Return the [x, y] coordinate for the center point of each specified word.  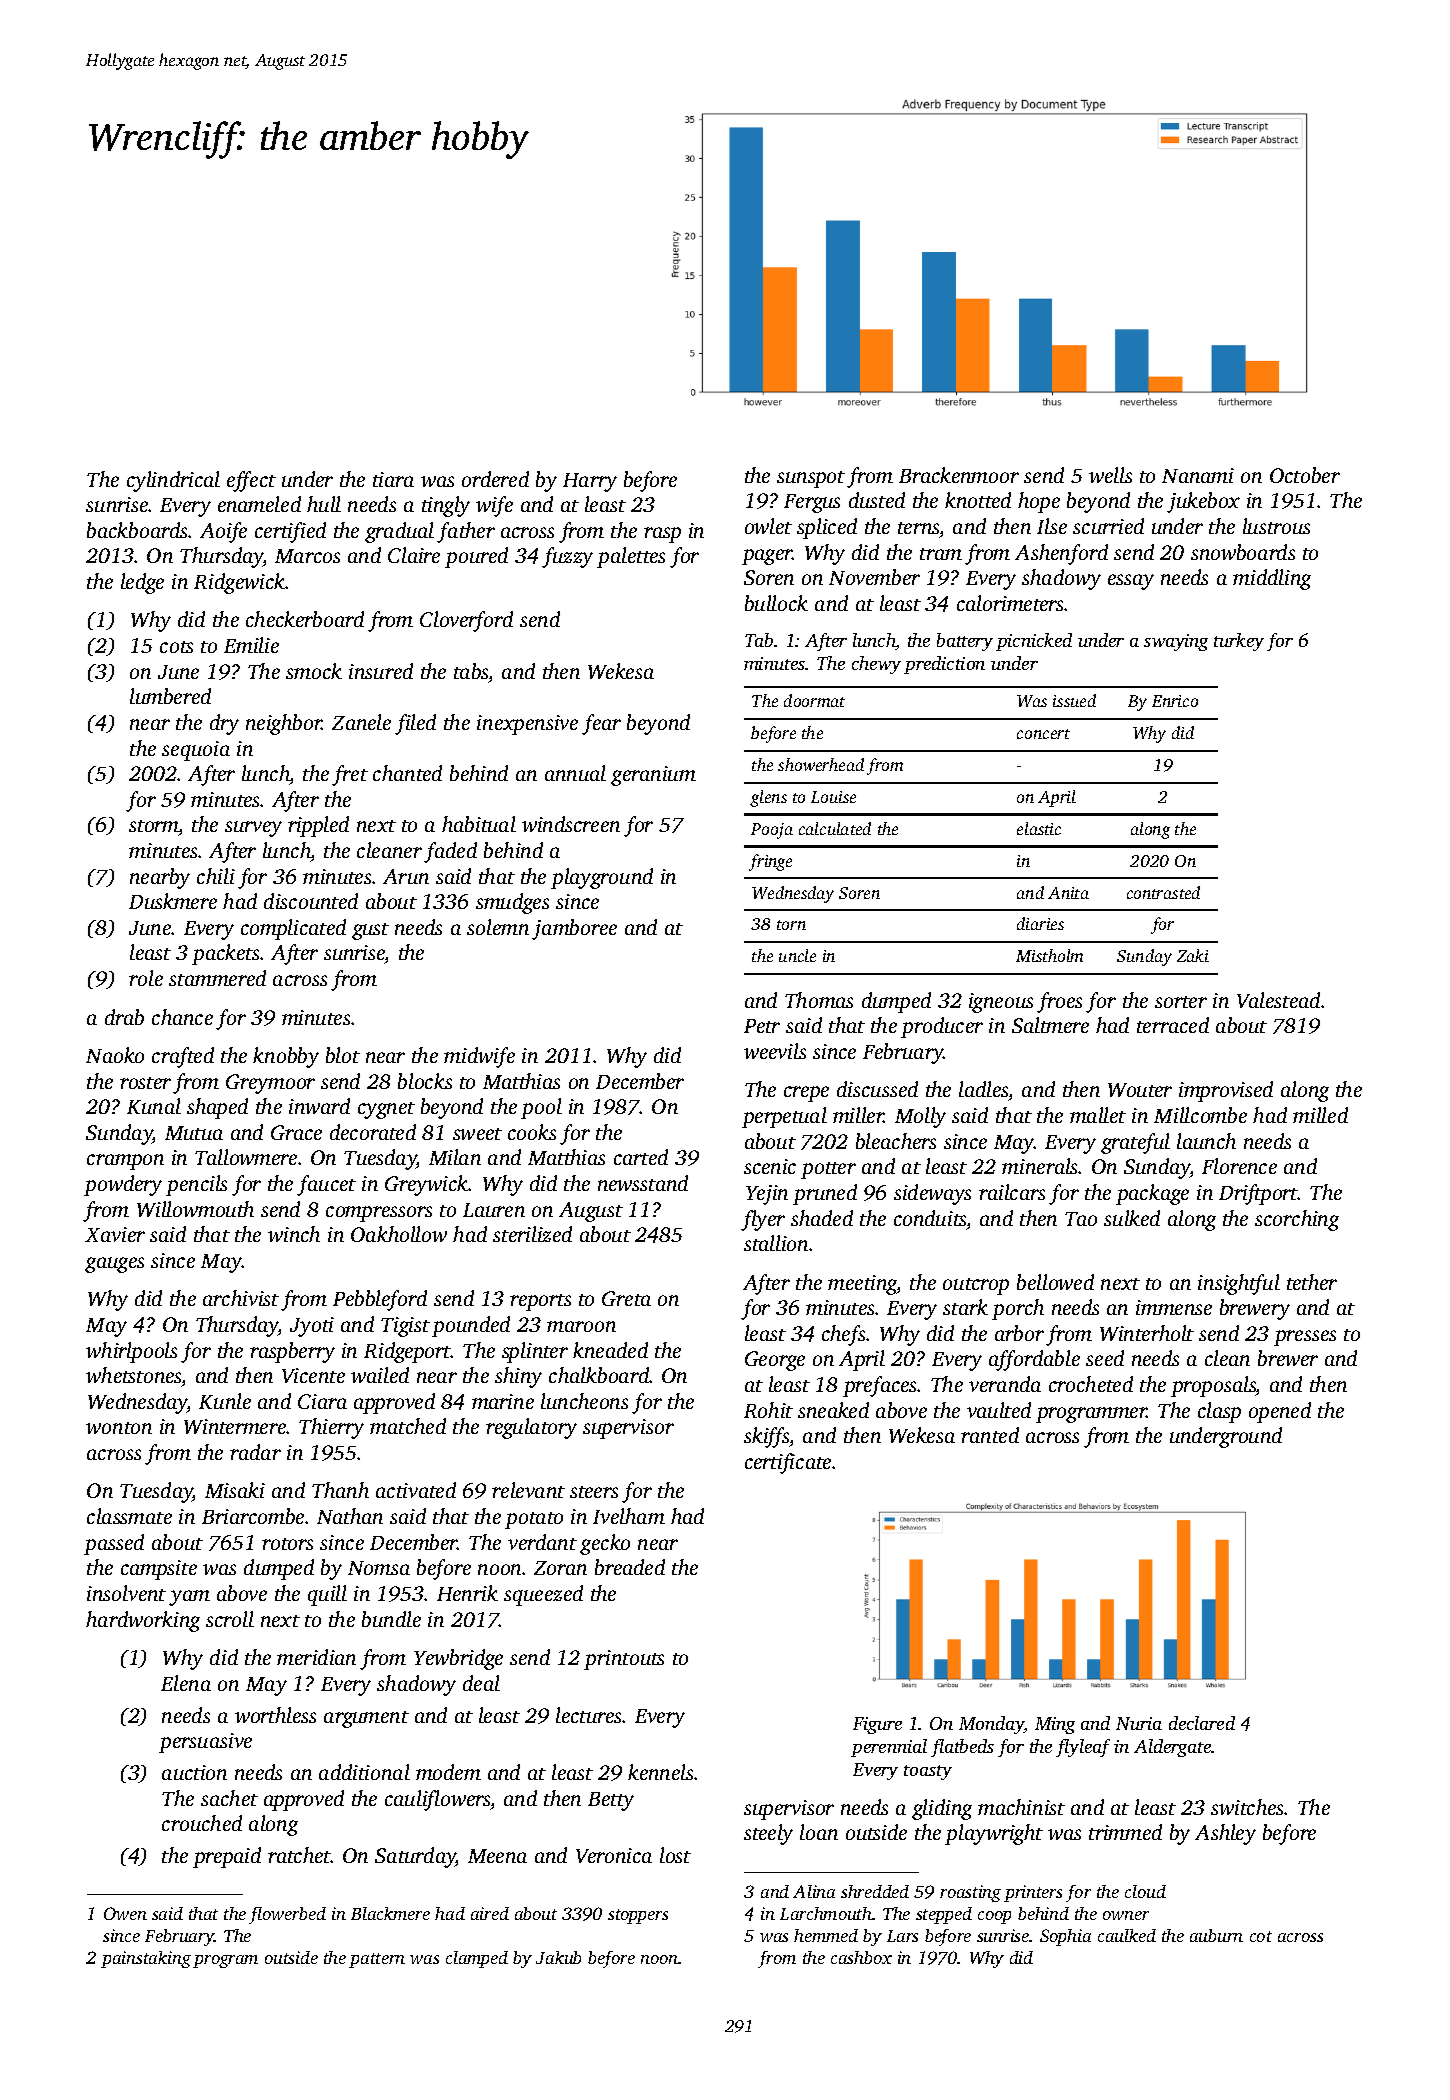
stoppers [638, 1916]
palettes [631, 557]
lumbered [170, 696]
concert [1043, 734]
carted [641, 1157]
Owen [125, 1913]
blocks [425, 1081]
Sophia [1065, 1937]
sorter [1181, 1002]
